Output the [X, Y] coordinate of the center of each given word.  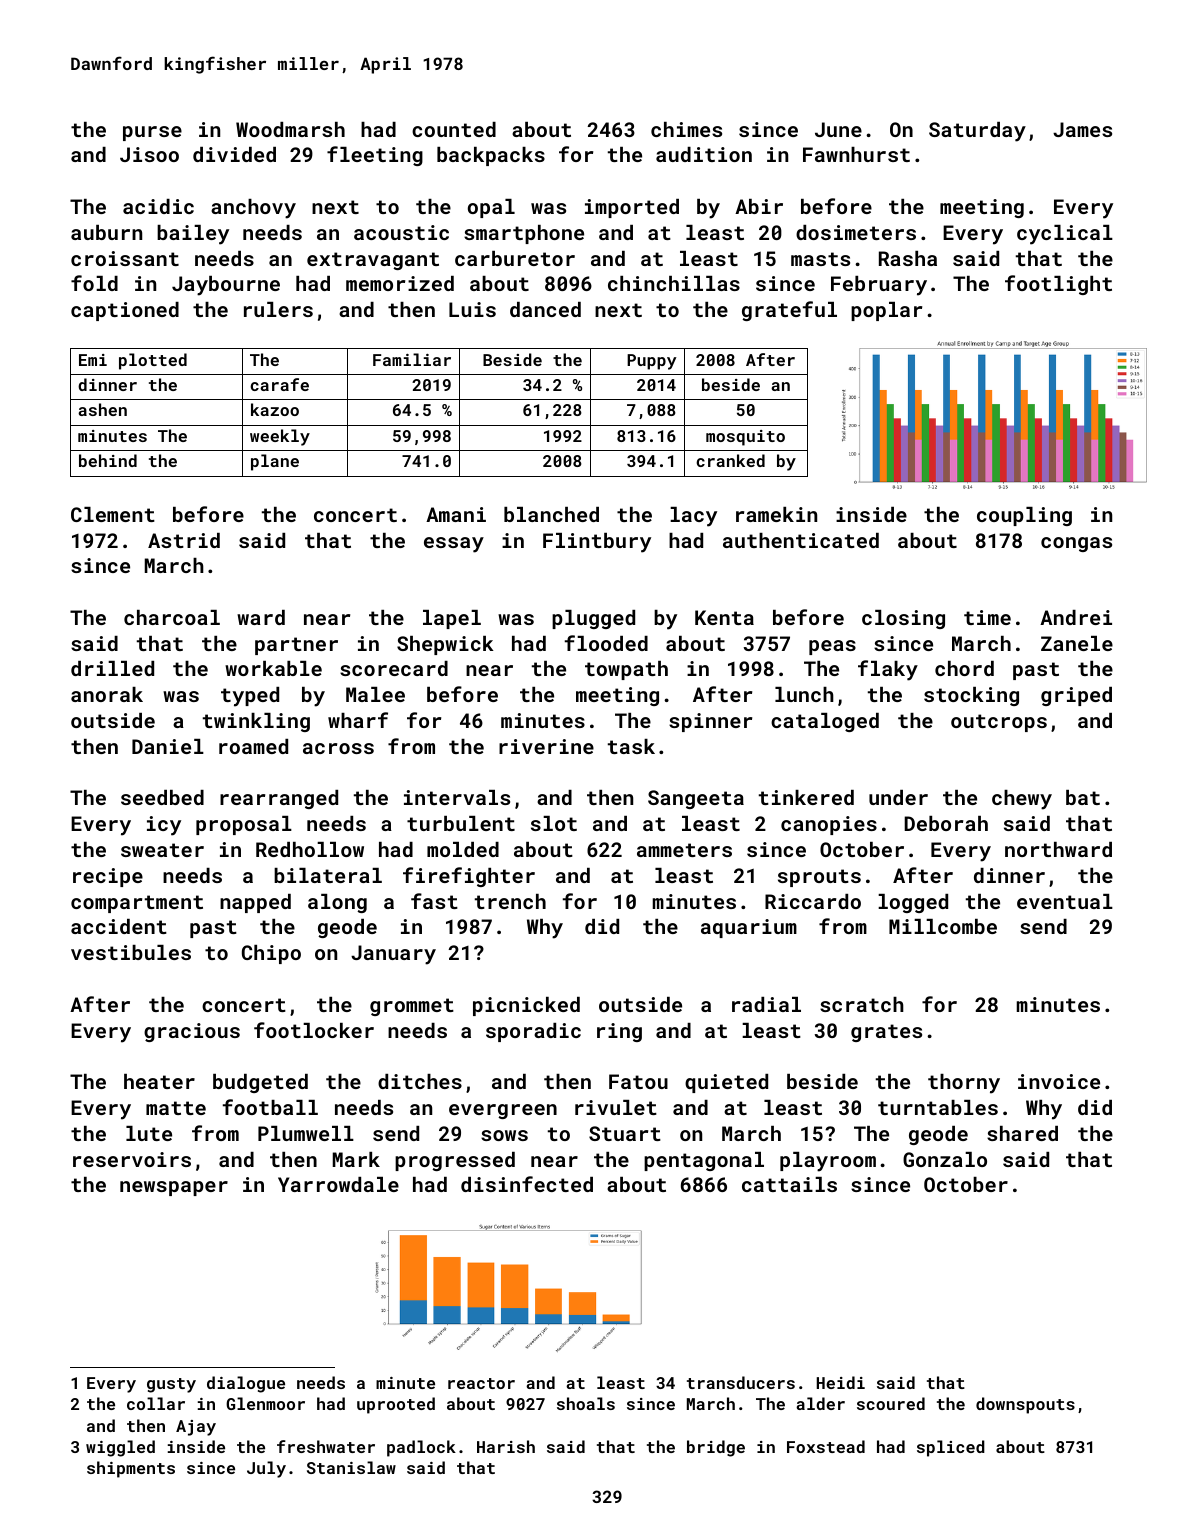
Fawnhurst [856, 154]
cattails [789, 1184]
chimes [686, 129]
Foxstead [826, 1446]
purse [152, 133]
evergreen [503, 1111]
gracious [192, 1032]
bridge [716, 1448]
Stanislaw [351, 1467]
